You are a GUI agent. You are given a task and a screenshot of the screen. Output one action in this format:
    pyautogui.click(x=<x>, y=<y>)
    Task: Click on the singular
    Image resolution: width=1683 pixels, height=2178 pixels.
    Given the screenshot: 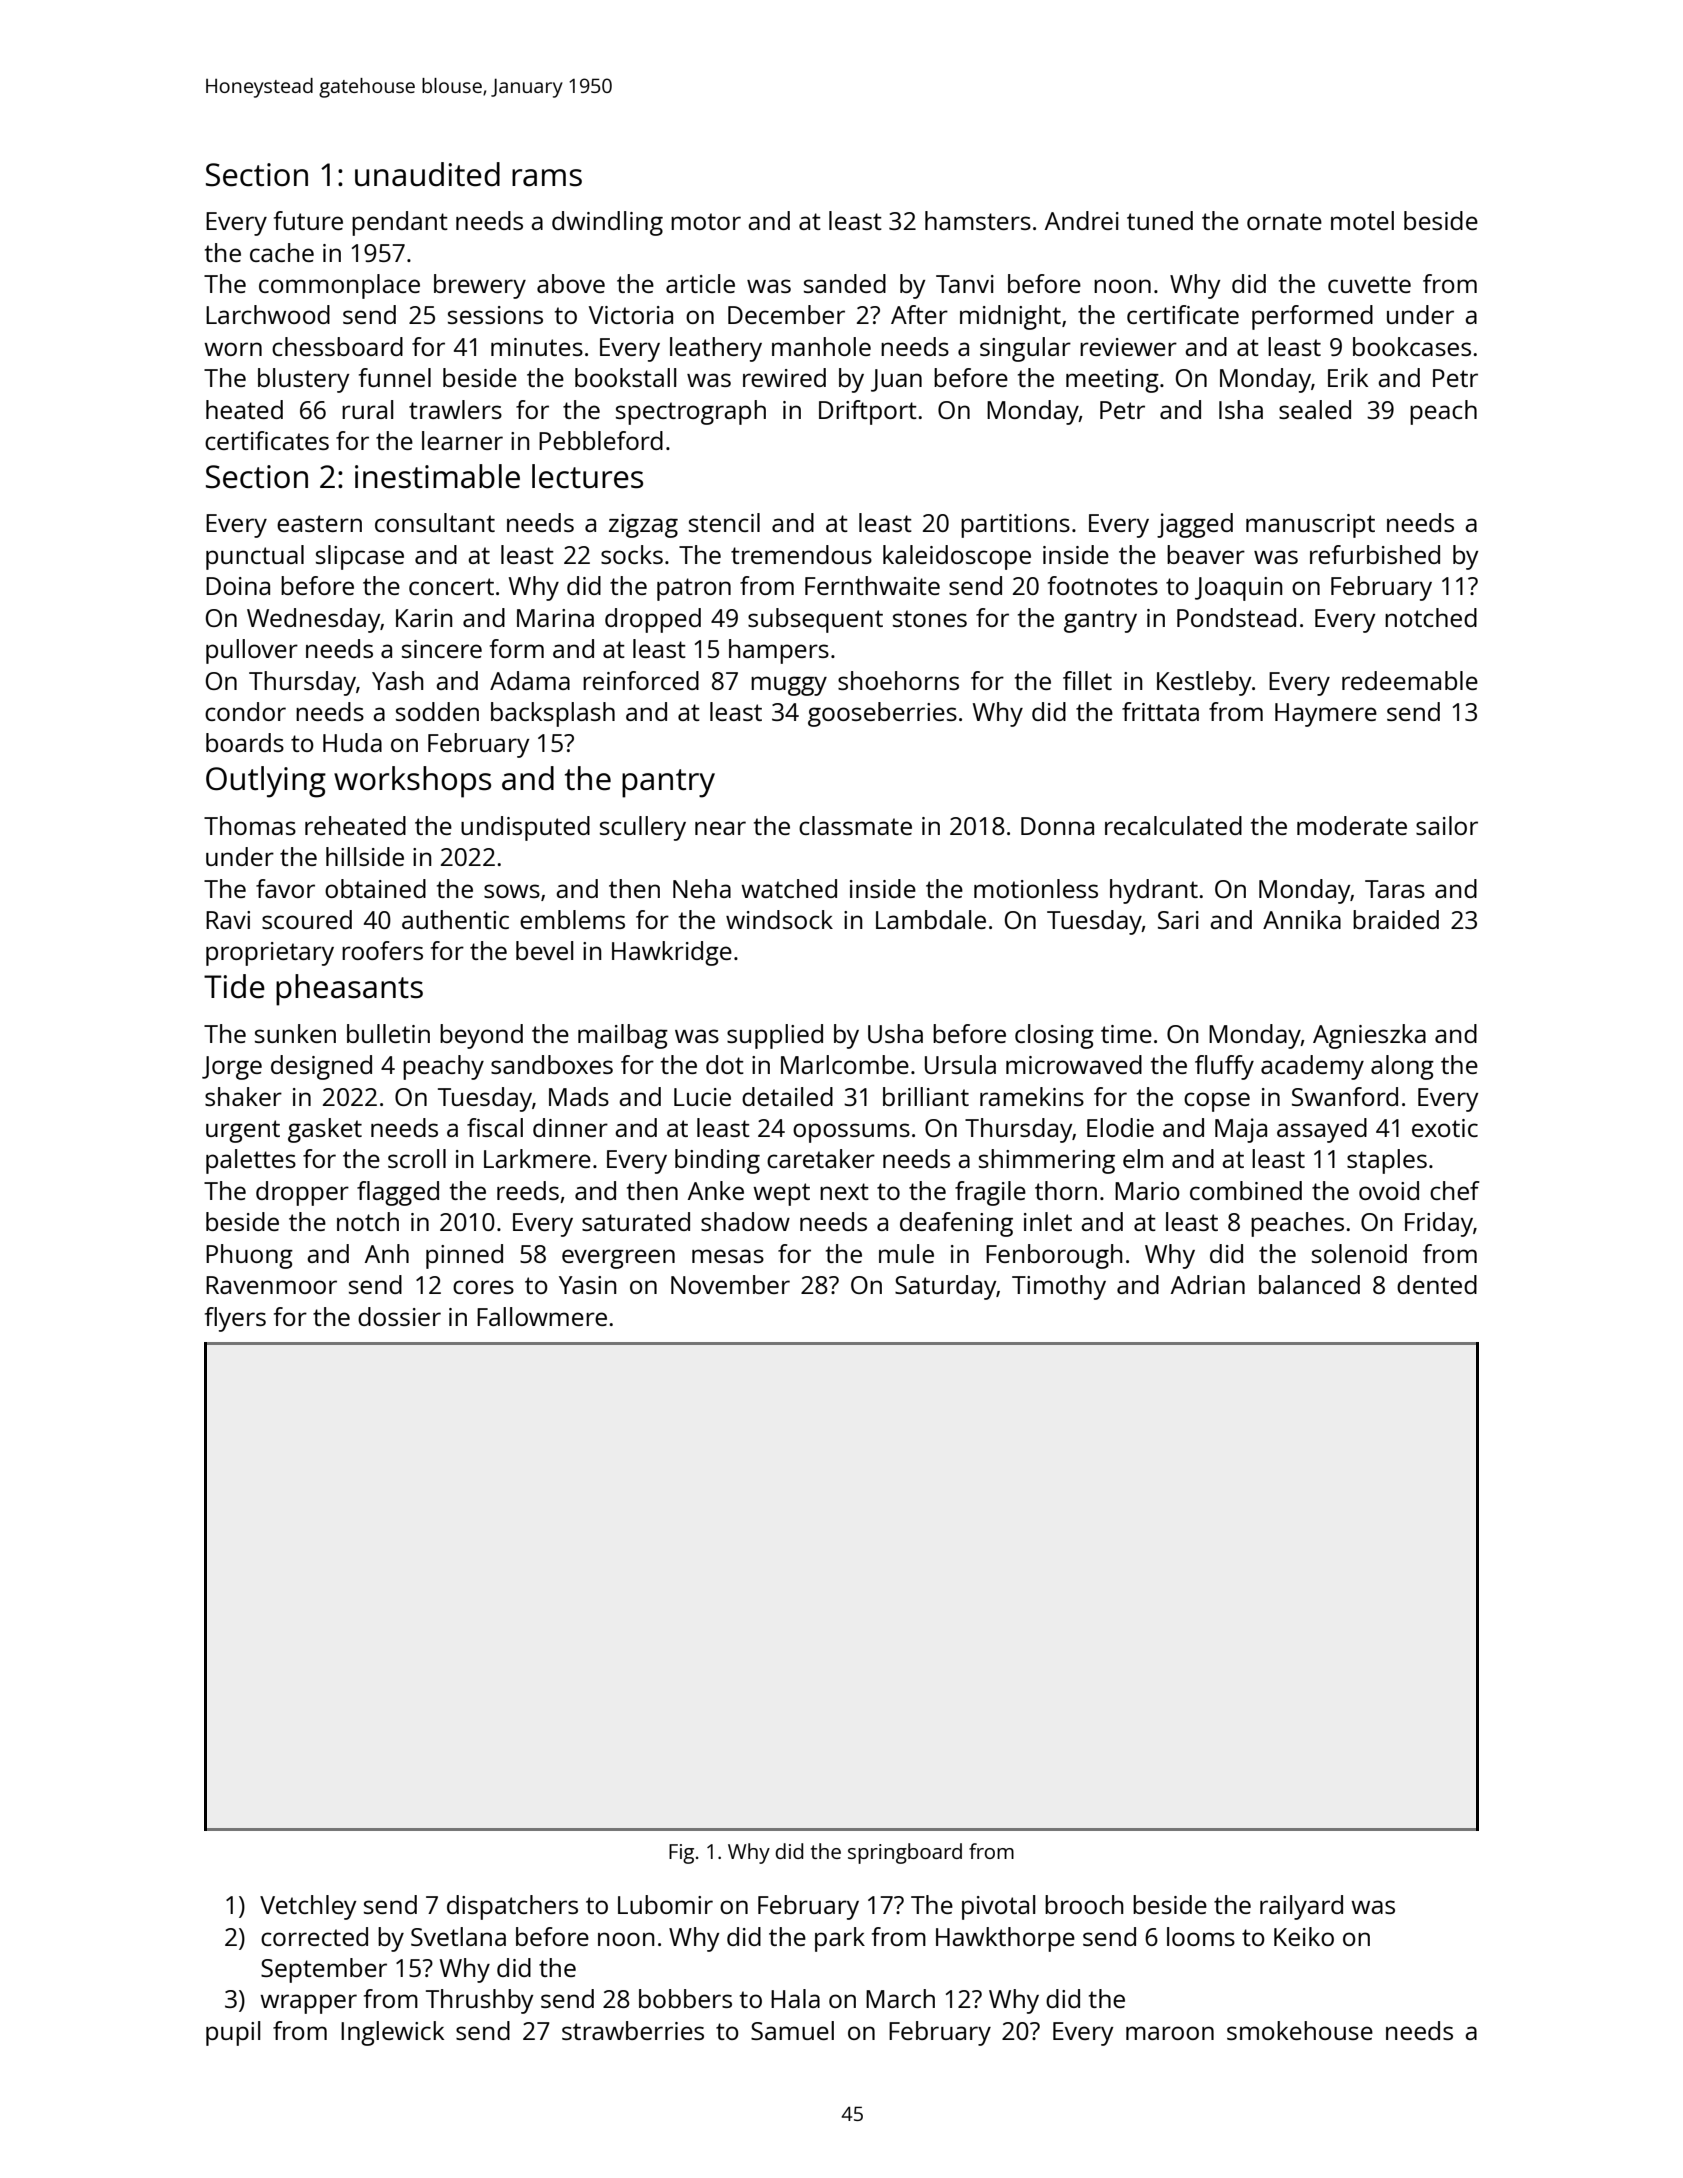 What is the action you would take?
    pyautogui.click(x=1025, y=349)
